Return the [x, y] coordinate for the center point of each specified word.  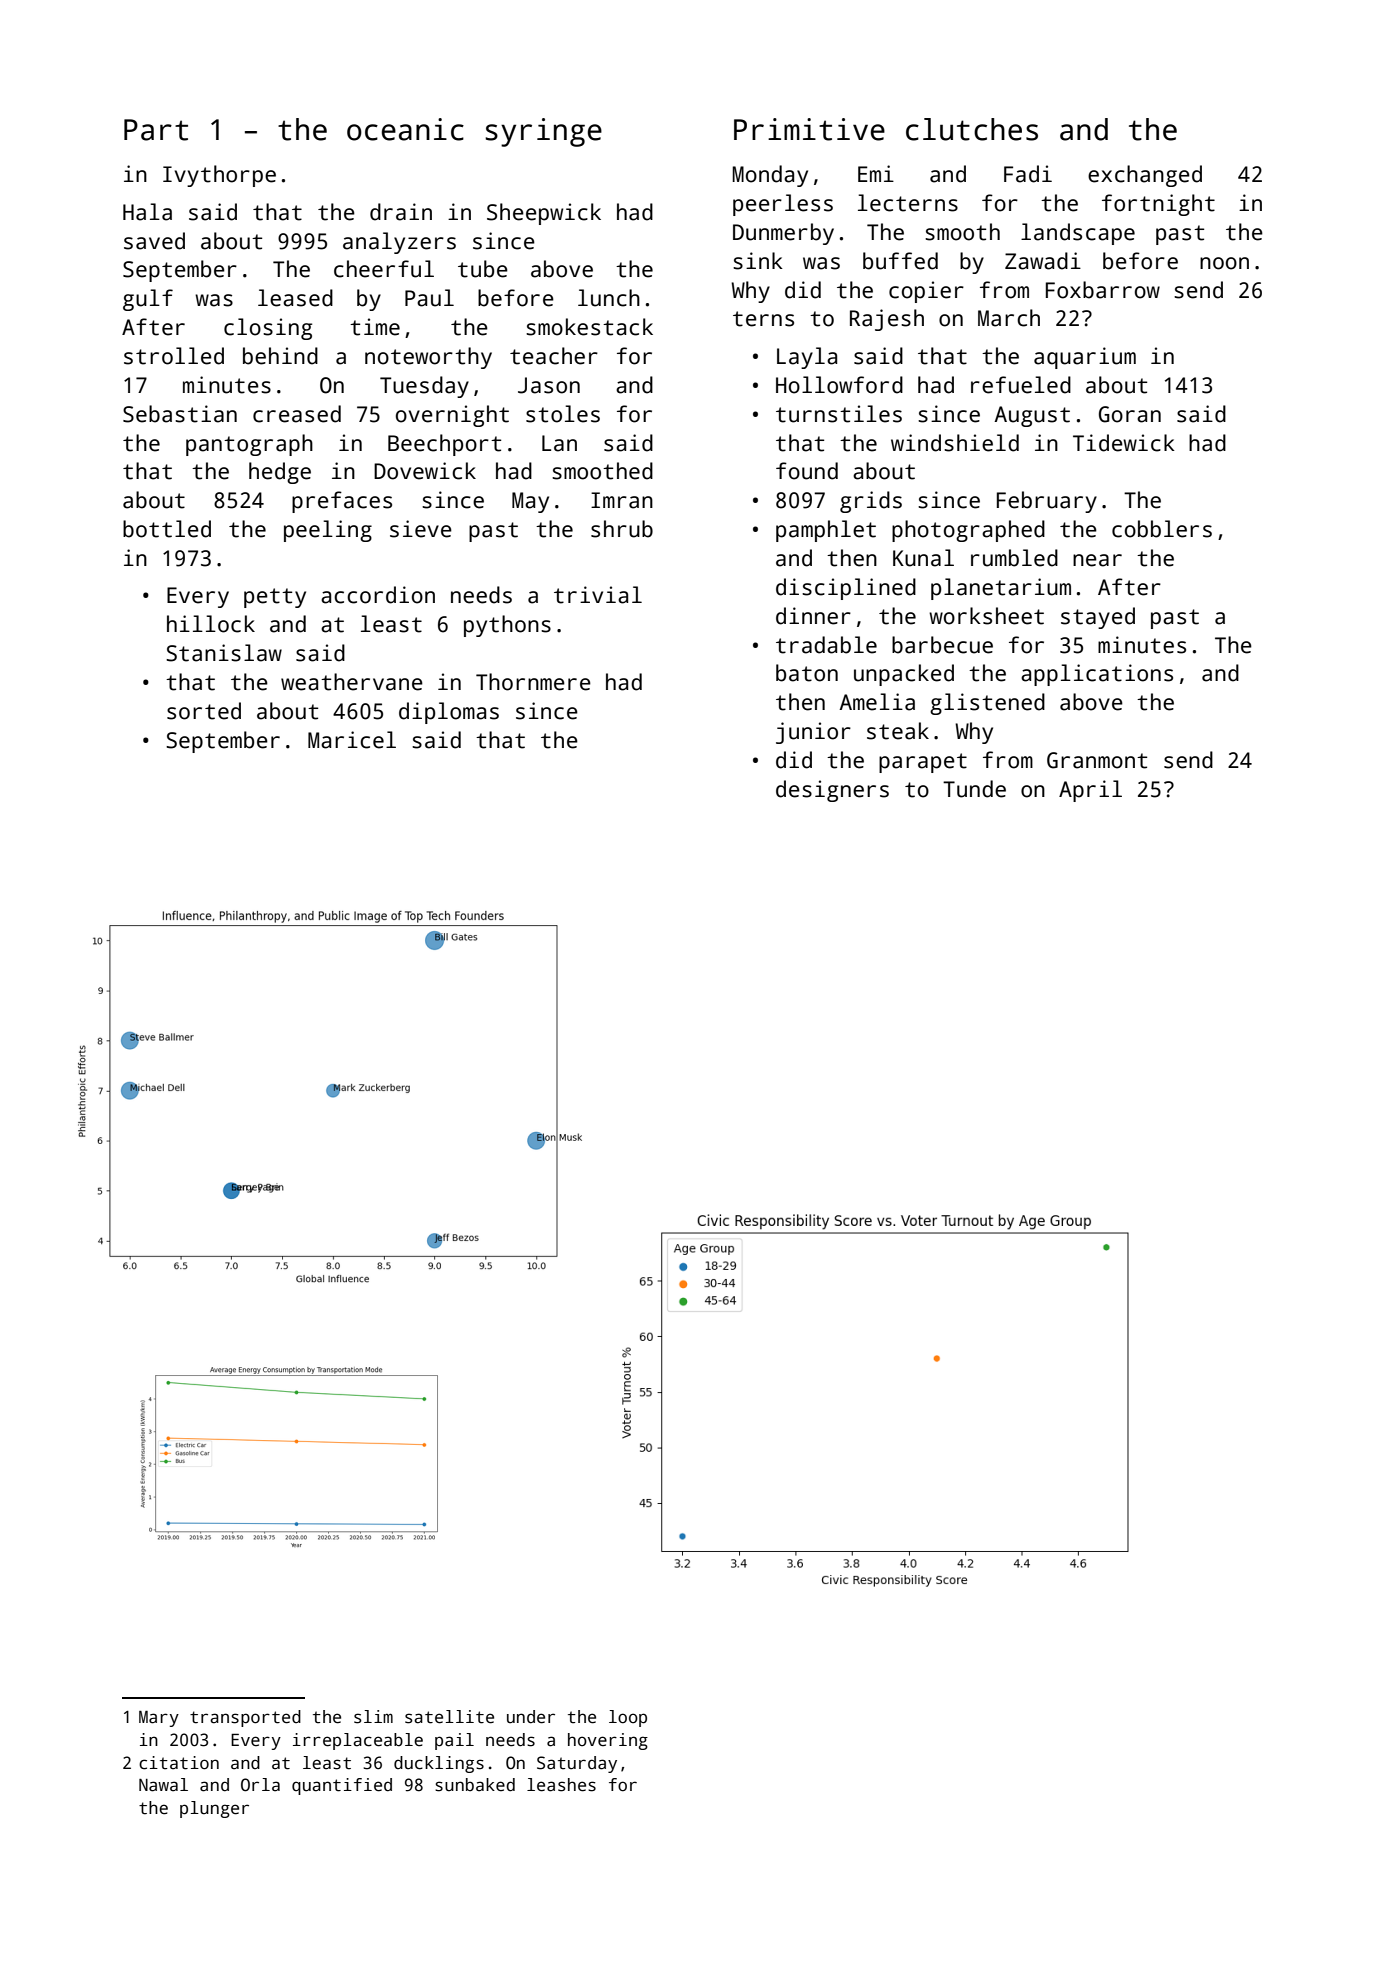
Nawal [163, 1785]
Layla [807, 358]
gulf [148, 300]
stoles [563, 414]
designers [832, 791]
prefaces [342, 502]
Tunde [974, 789]
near [1097, 560]
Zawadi [1043, 261]
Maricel [352, 740]
